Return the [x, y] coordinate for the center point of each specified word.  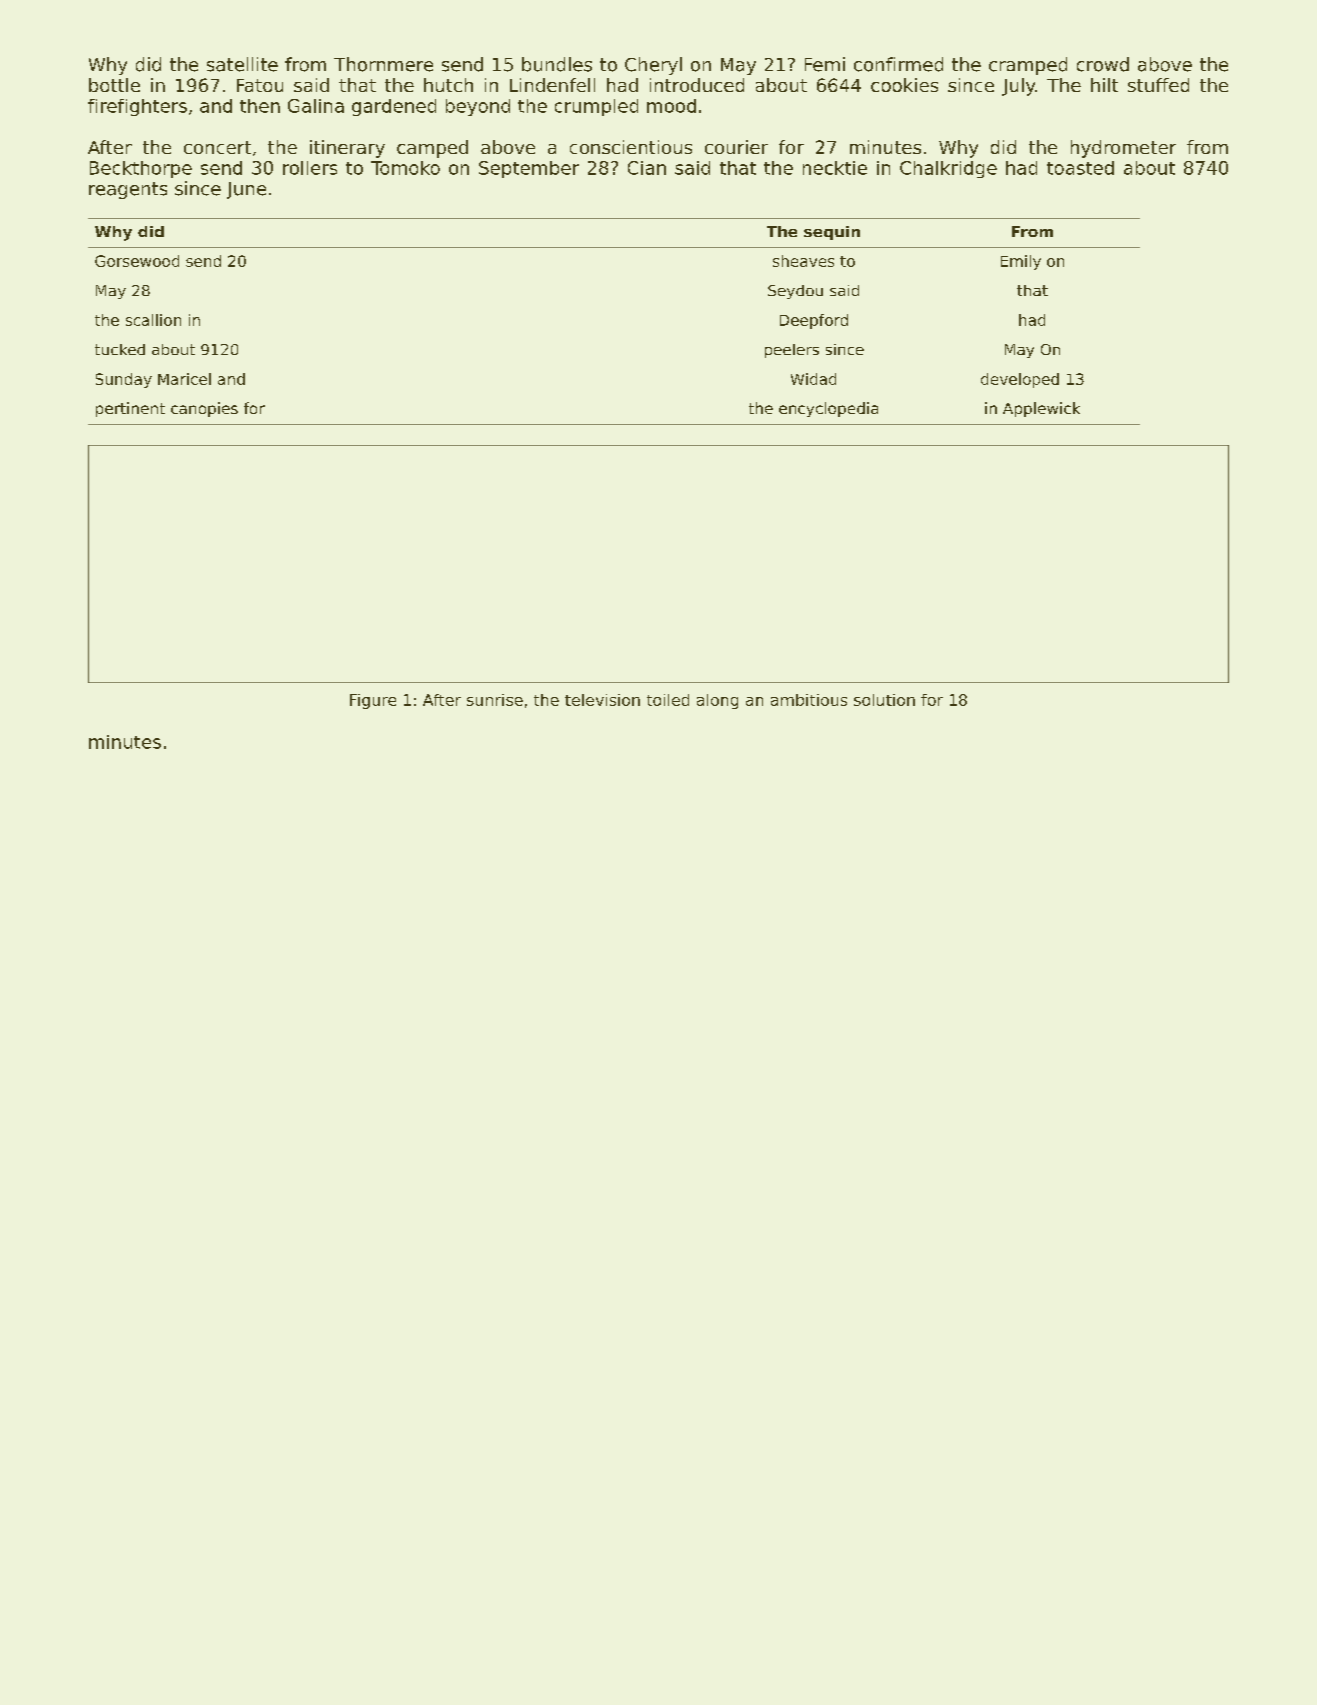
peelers [792, 351]
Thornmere [383, 64]
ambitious [809, 700]
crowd [1103, 64]
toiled [668, 700]
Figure [373, 701]
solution [884, 700]
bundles [557, 64]
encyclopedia [828, 409]
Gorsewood [137, 261]
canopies [204, 409]
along [717, 701]
